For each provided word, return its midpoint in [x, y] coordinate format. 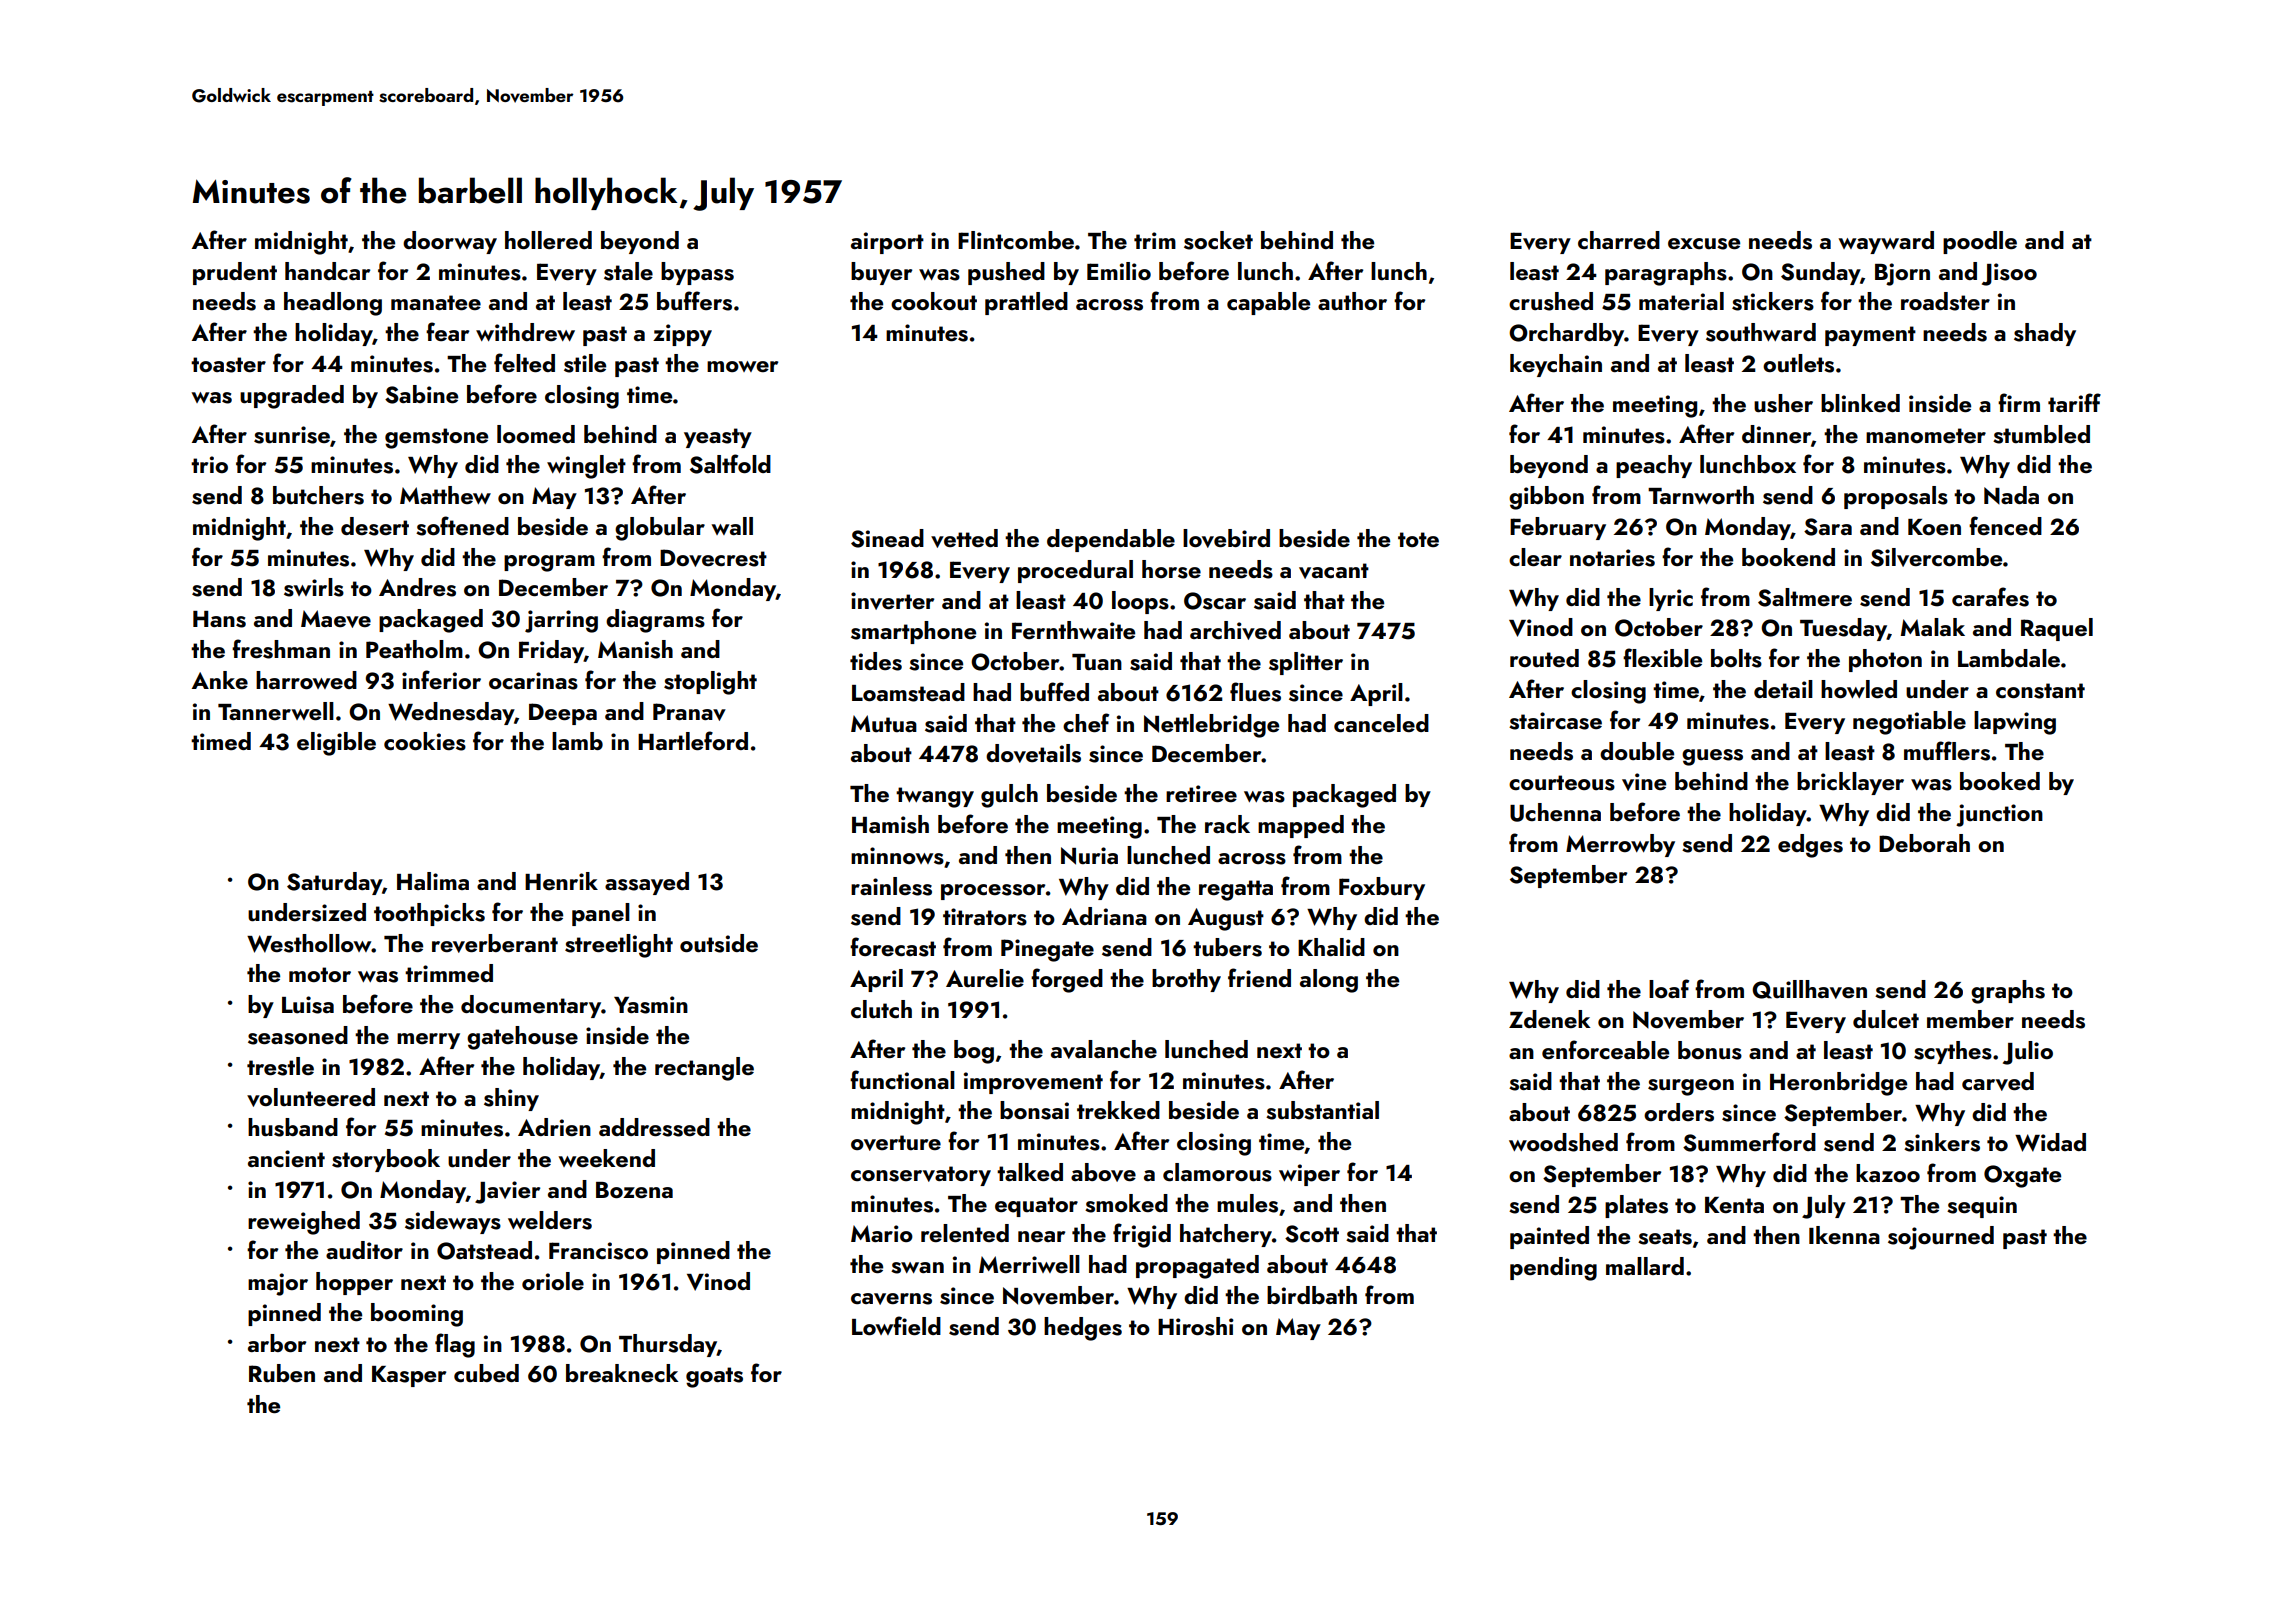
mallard [1645, 1266]
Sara [1828, 527]
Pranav [689, 712]
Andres [417, 587]
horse [1171, 569]
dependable [1111, 540]
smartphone [913, 632]
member [1970, 1019]
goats [714, 1377]
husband [293, 1127]
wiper [1309, 1175]
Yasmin [651, 1005]
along [1329, 981]
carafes [1990, 597]
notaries [1612, 558]
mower [742, 366]
